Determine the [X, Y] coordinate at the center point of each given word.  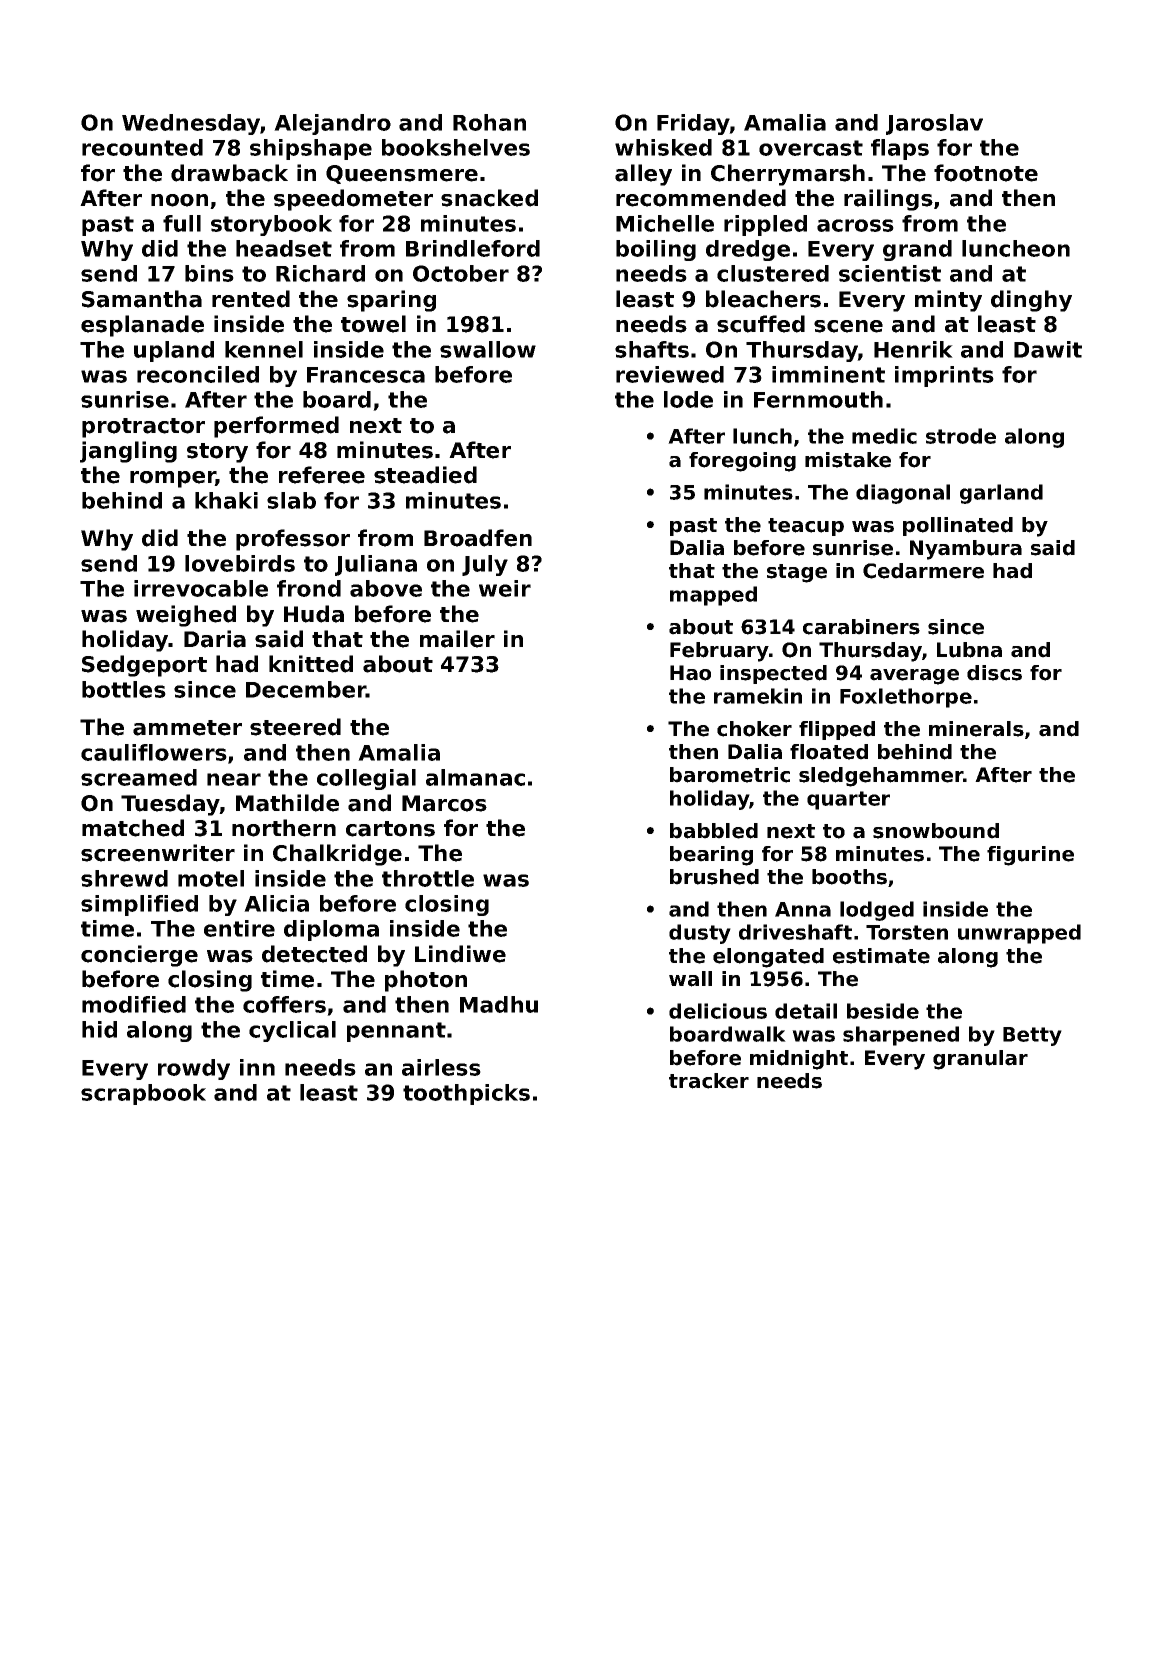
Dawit [1048, 349]
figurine [1030, 856]
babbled [714, 831]
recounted [142, 147]
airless [441, 1067]
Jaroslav [934, 124]
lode [688, 399]
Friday [693, 124]
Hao [690, 673]
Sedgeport [144, 666]
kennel [264, 349]
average [914, 677]
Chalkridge [337, 855]
